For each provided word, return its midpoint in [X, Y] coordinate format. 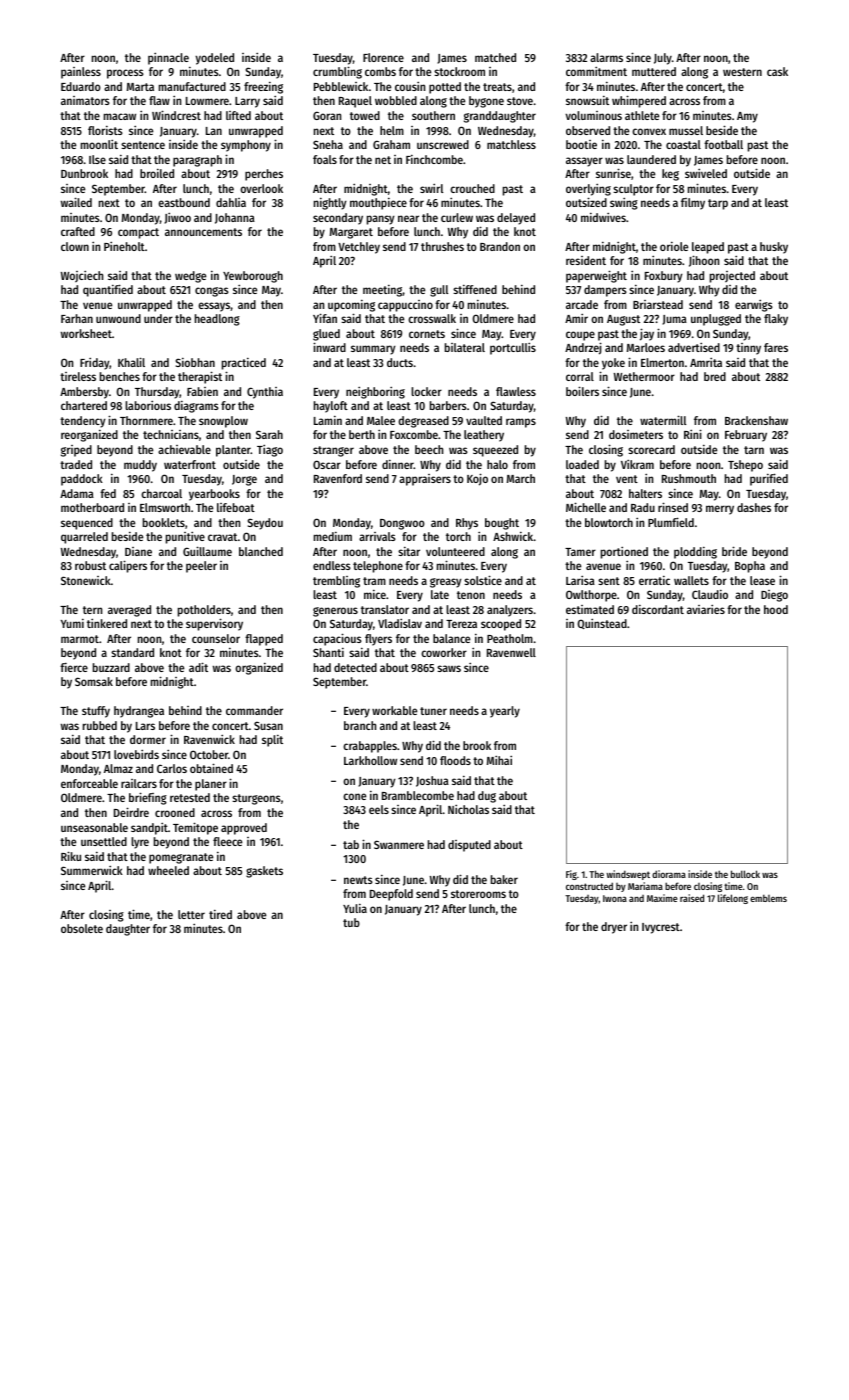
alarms [606, 57]
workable [394, 710]
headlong [217, 320]
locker [426, 391]
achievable [184, 449]
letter [191, 914]
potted [445, 88]
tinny [748, 349]
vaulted [484, 420]
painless [81, 73]
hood [776, 609]
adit [198, 667]
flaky [776, 320]
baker [504, 879]
